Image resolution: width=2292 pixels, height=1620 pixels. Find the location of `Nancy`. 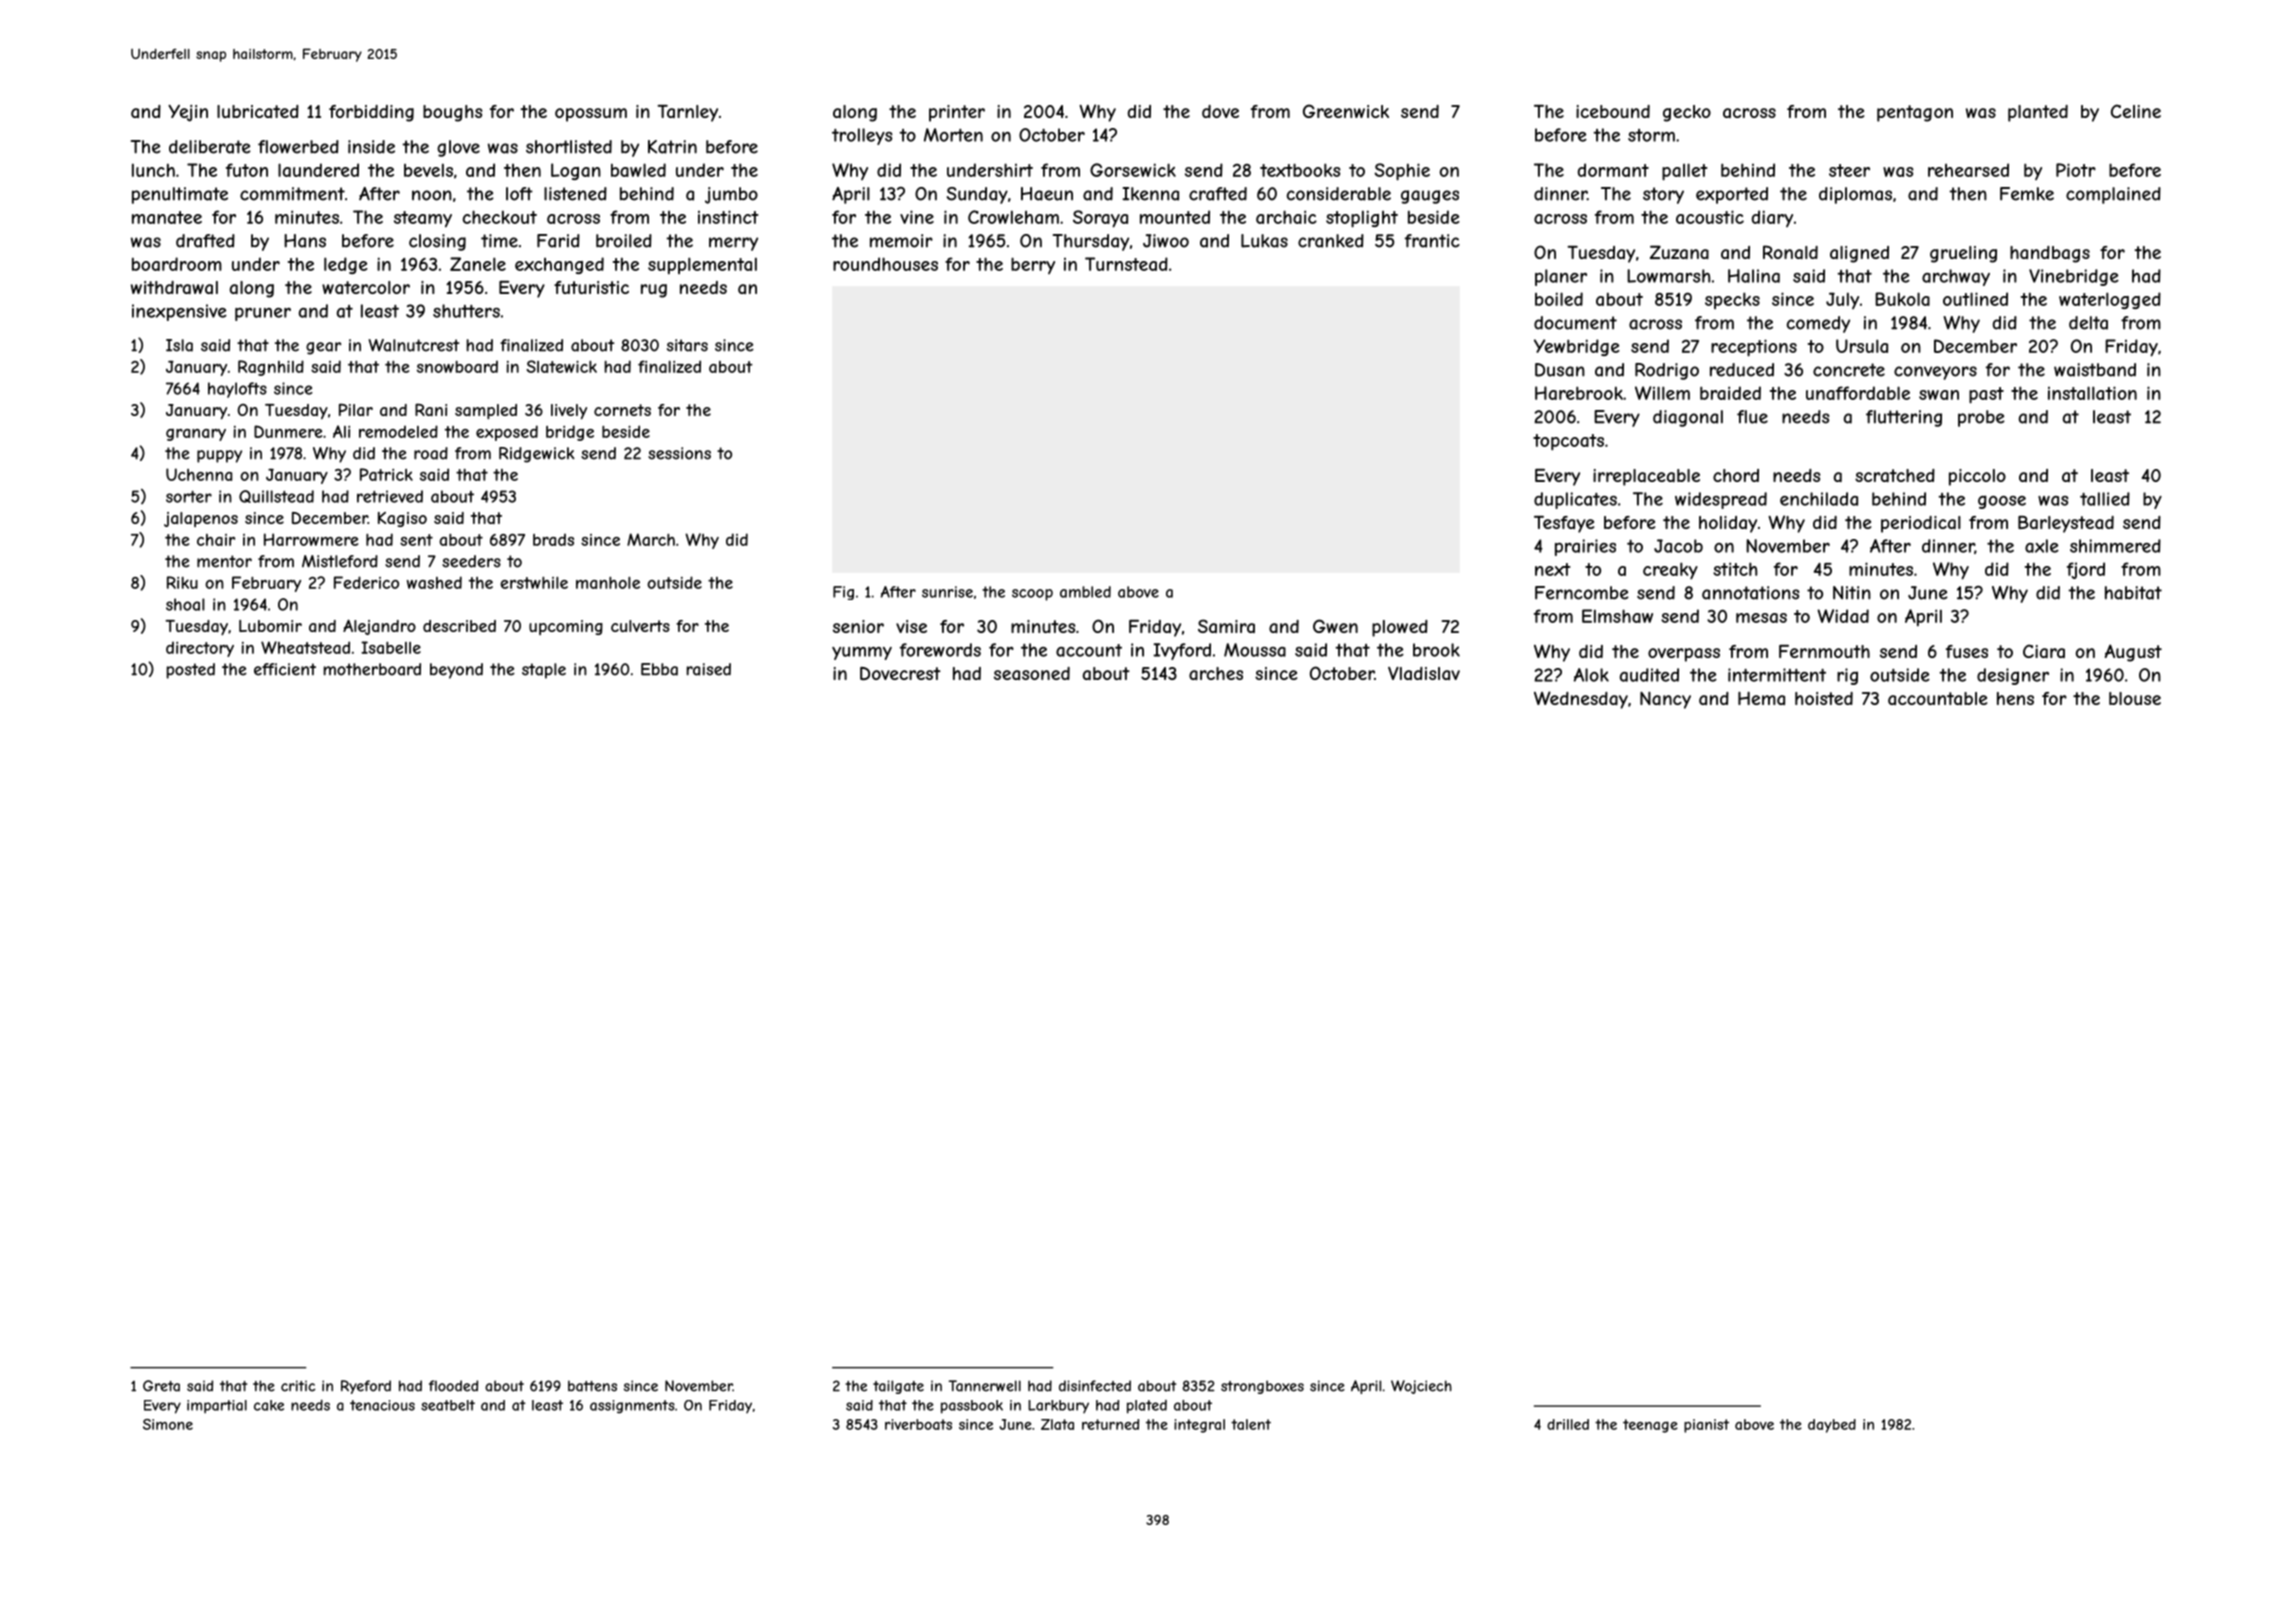

Nancy is located at coordinates (1665, 700).
